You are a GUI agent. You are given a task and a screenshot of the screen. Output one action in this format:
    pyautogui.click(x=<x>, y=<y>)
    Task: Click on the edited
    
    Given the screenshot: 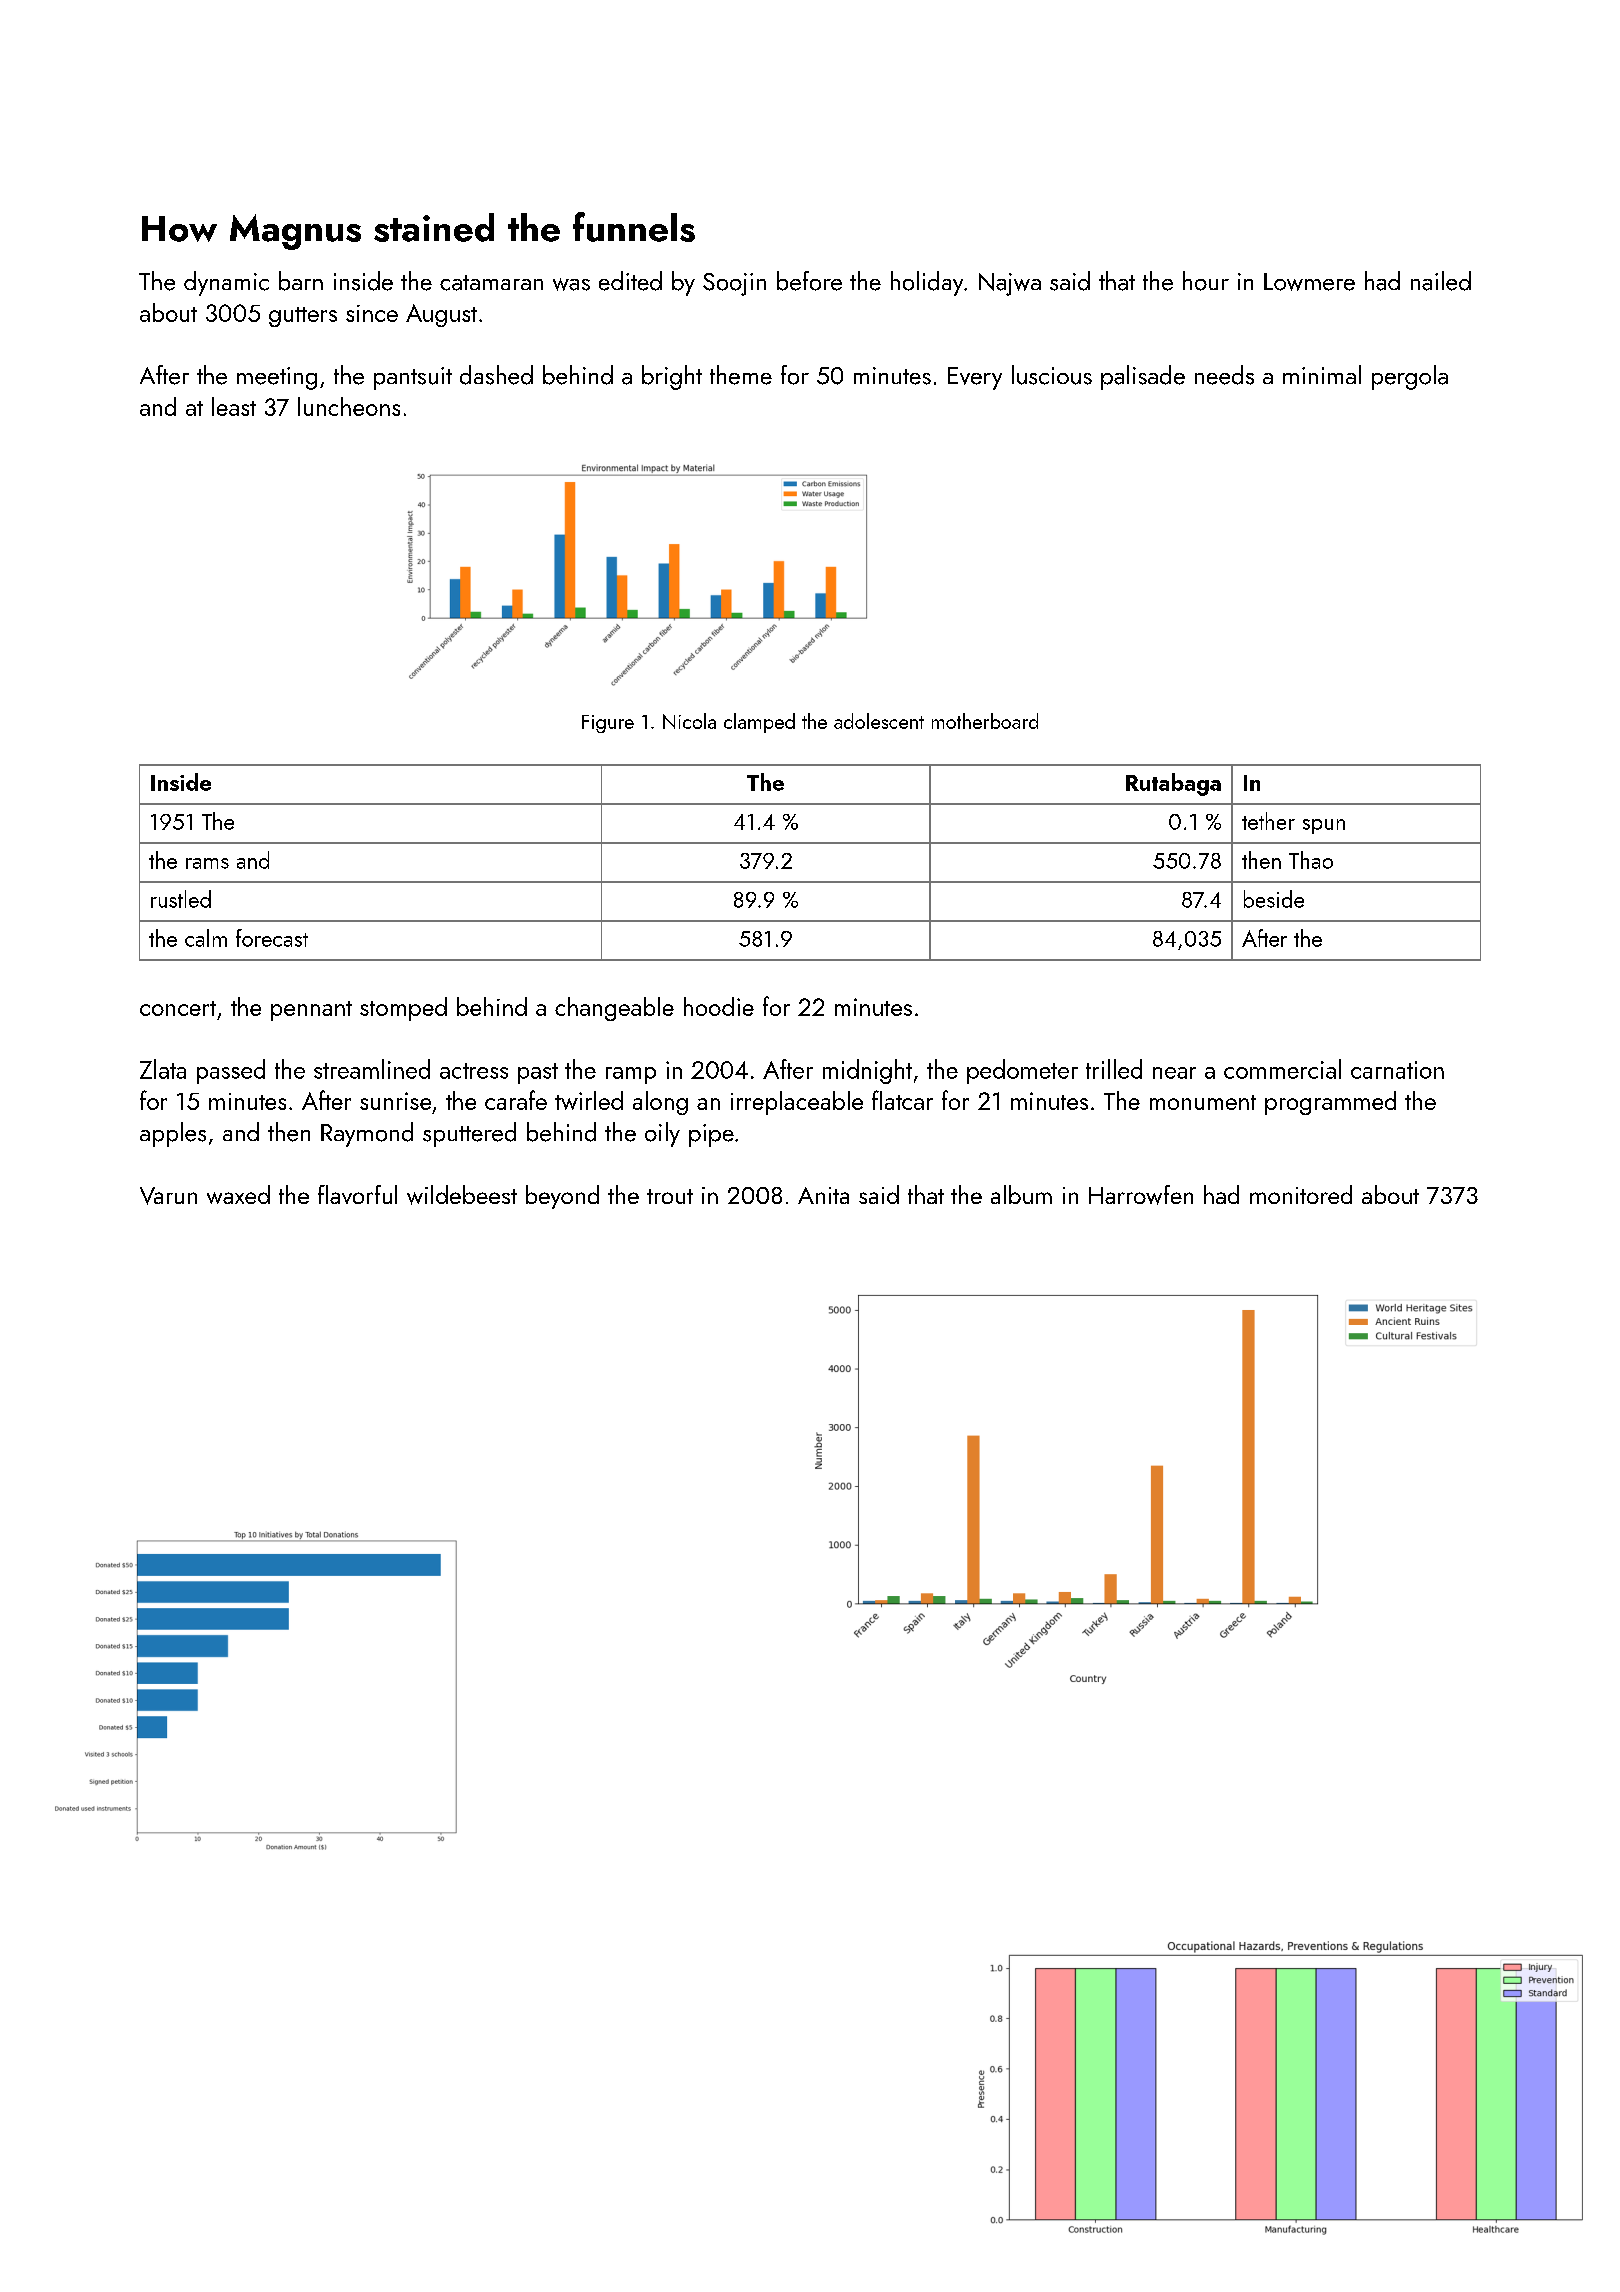 What is the action you would take?
    pyautogui.click(x=630, y=281)
